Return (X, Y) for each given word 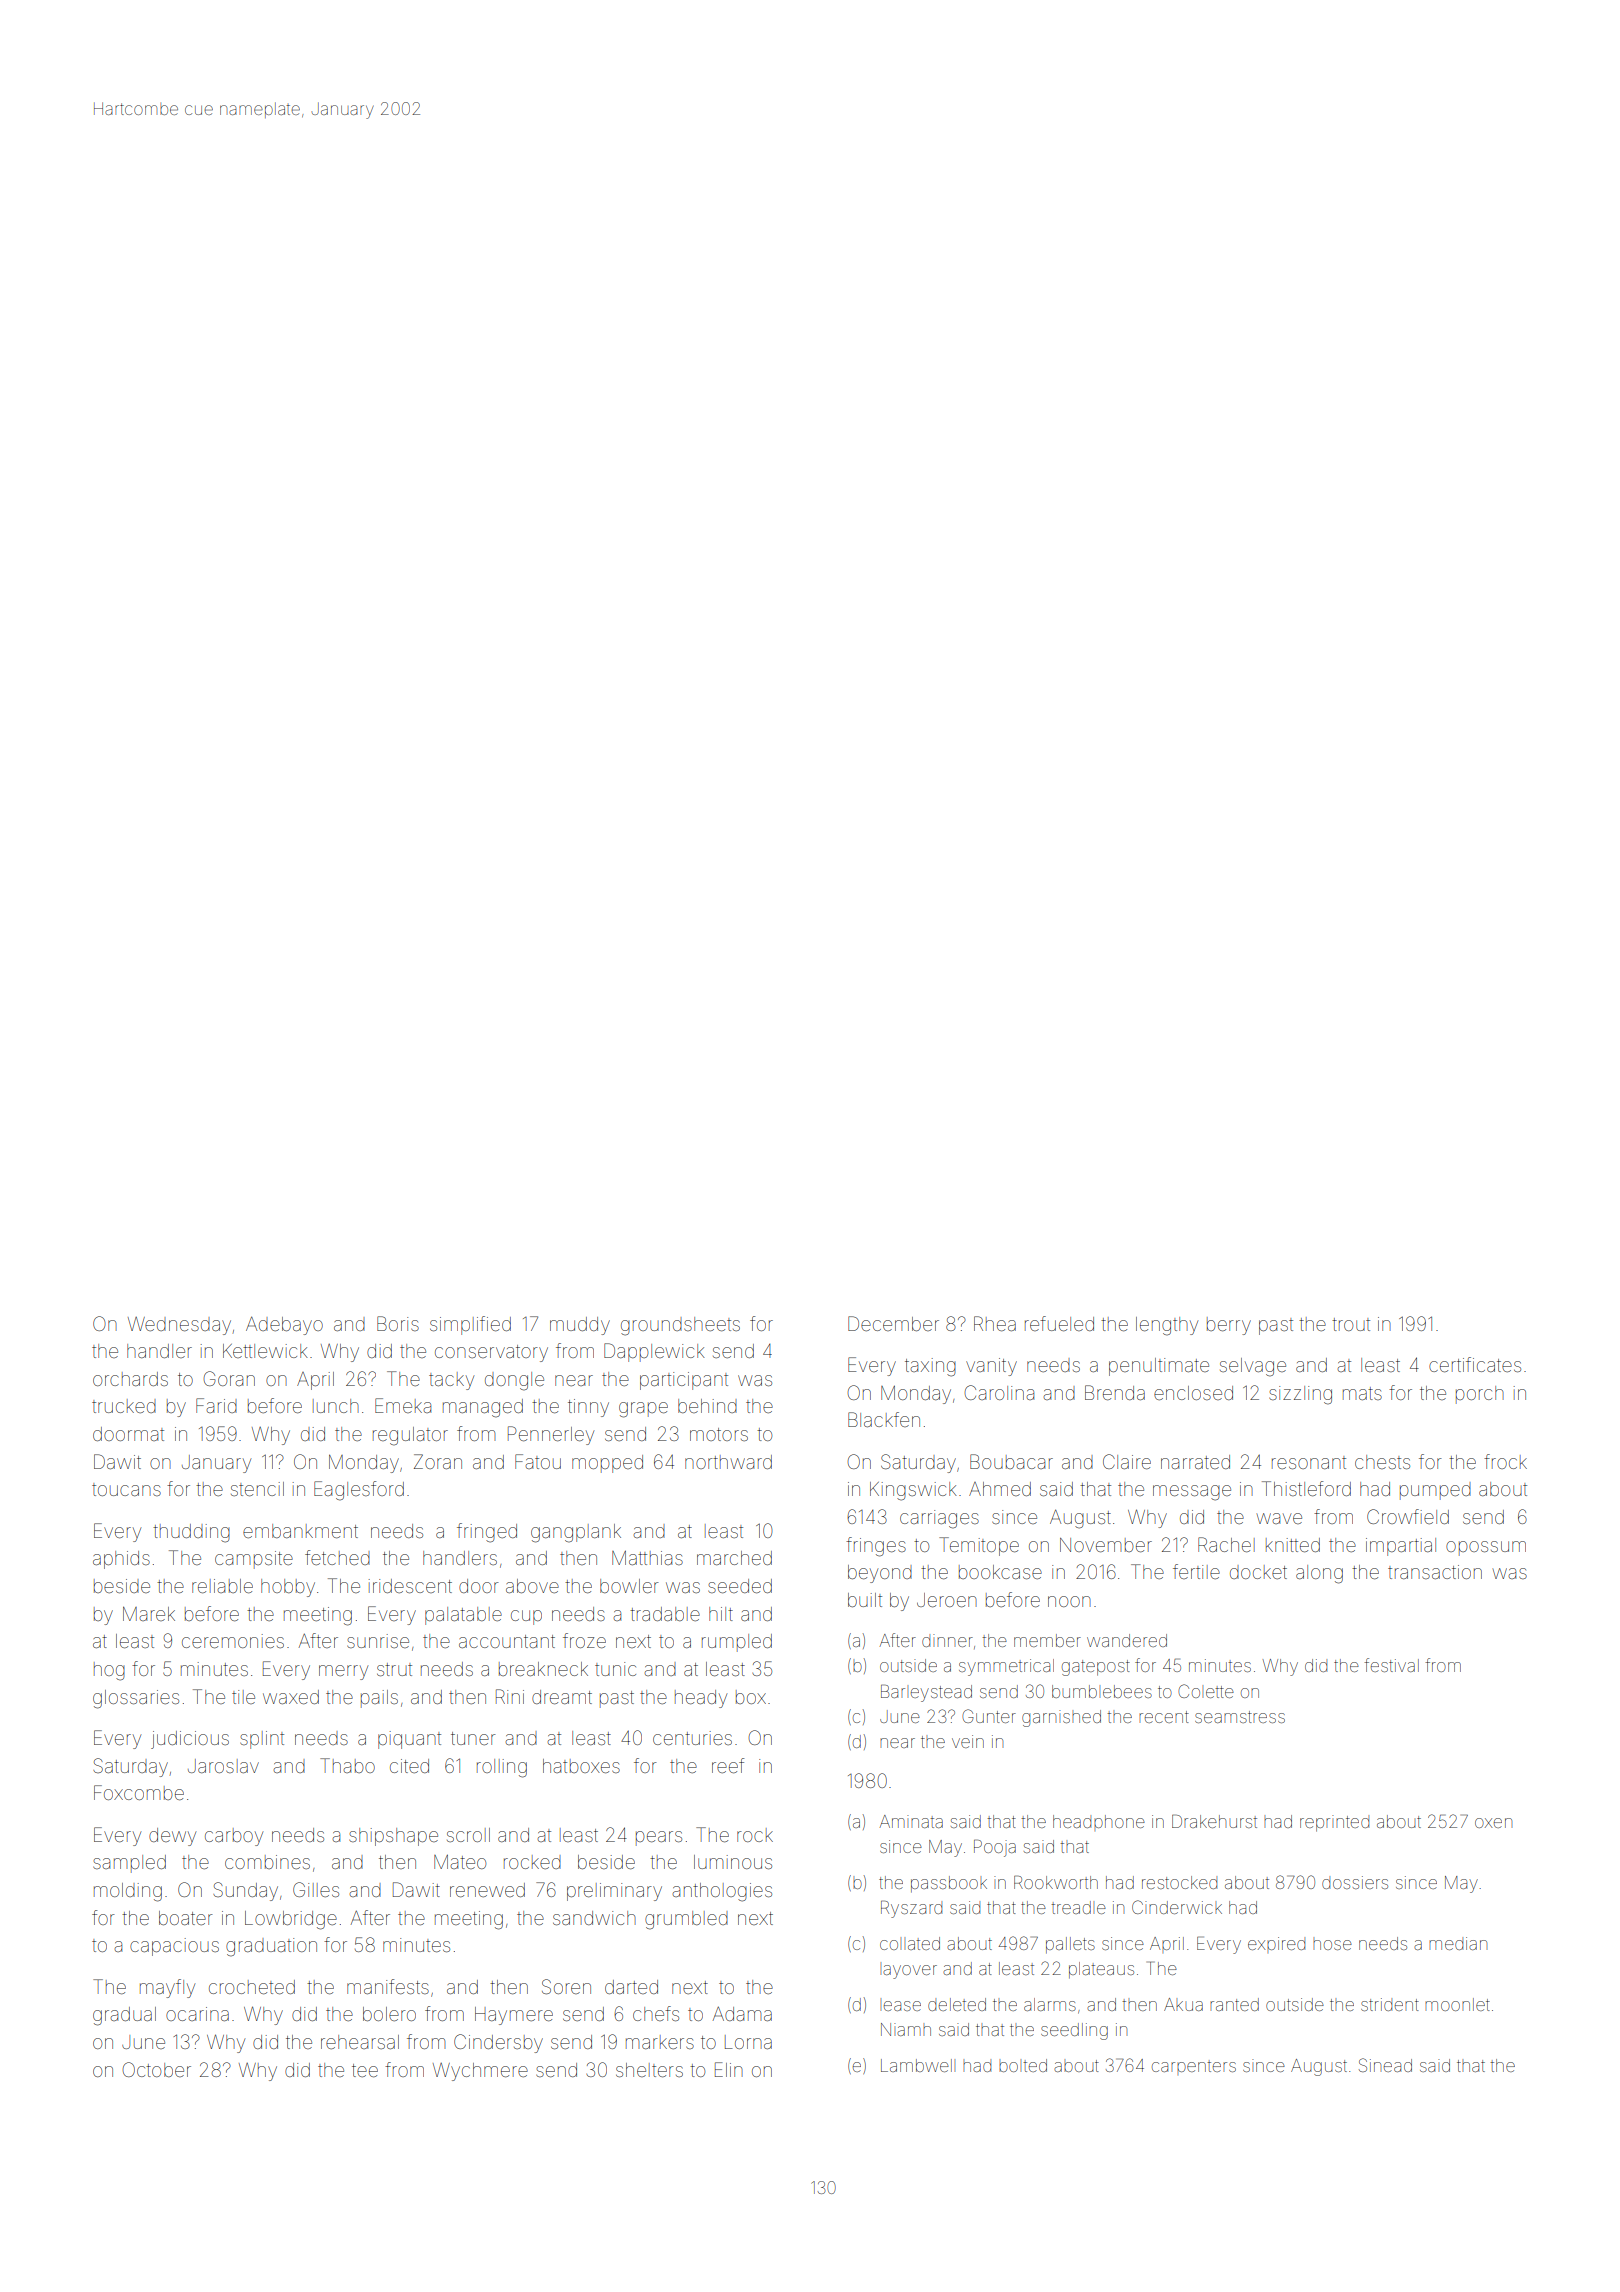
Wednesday (179, 1326)
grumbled (686, 1920)
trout (1351, 1324)
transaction (1435, 1572)
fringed (487, 1533)
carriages (939, 1519)
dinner (947, 1640)
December (893, 1323)
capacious (174, 1947)
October (156, 2069)
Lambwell (916, 2065)
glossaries (136, 1699)
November (1106, 1545)
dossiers (1355, 1882)
